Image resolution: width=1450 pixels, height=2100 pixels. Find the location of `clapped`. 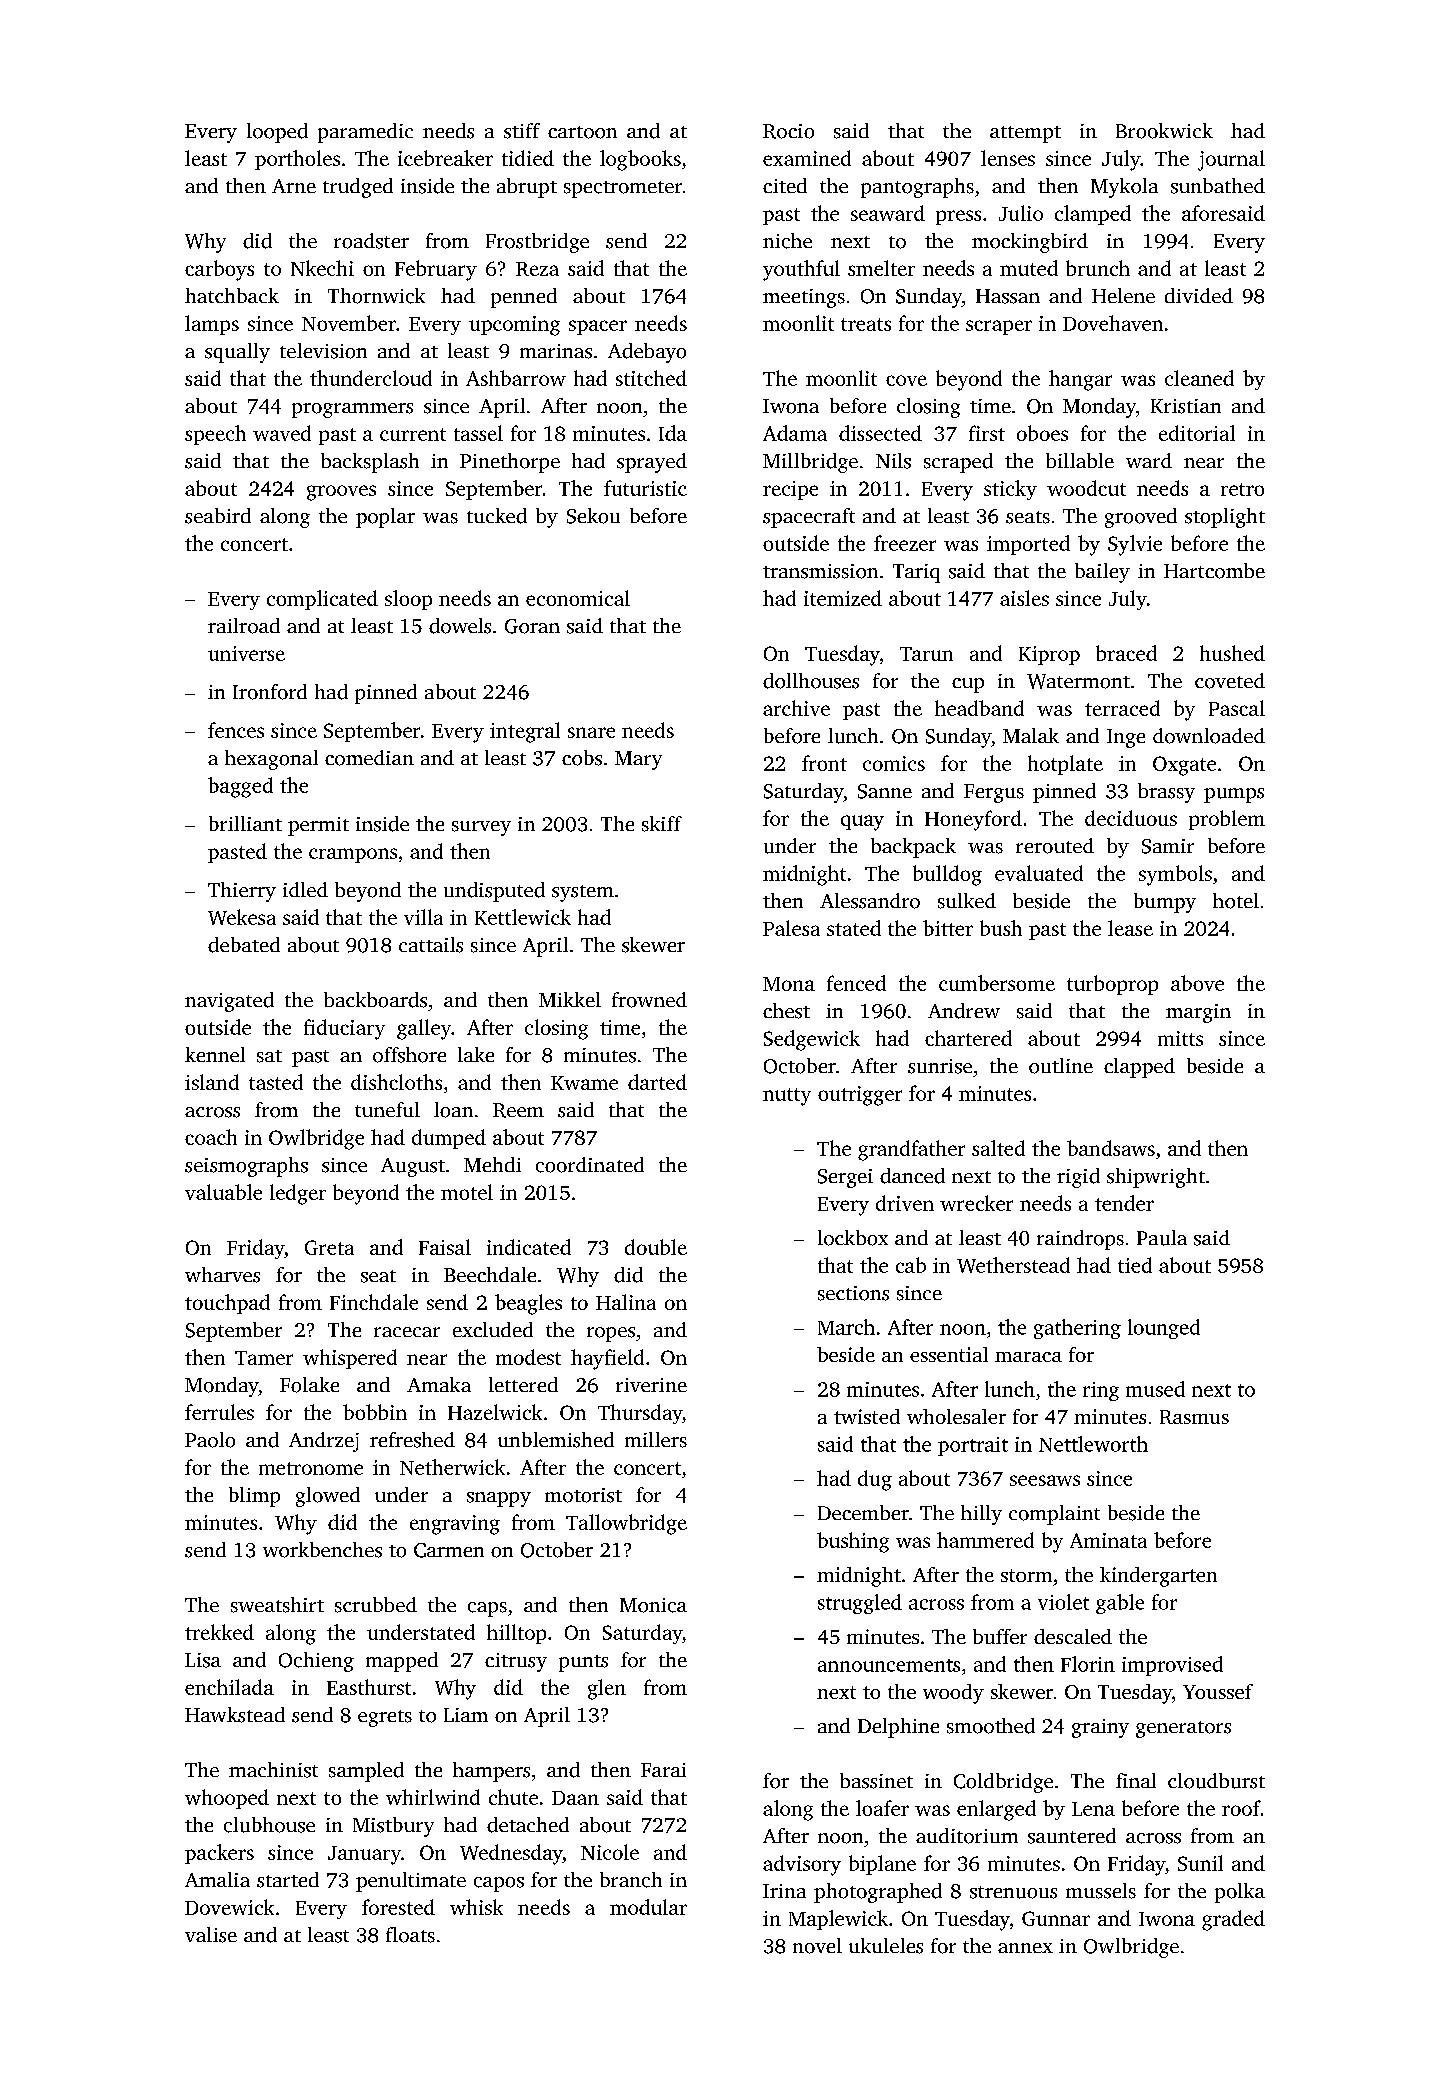

clapped is located at coordinates (1139, 1068).
